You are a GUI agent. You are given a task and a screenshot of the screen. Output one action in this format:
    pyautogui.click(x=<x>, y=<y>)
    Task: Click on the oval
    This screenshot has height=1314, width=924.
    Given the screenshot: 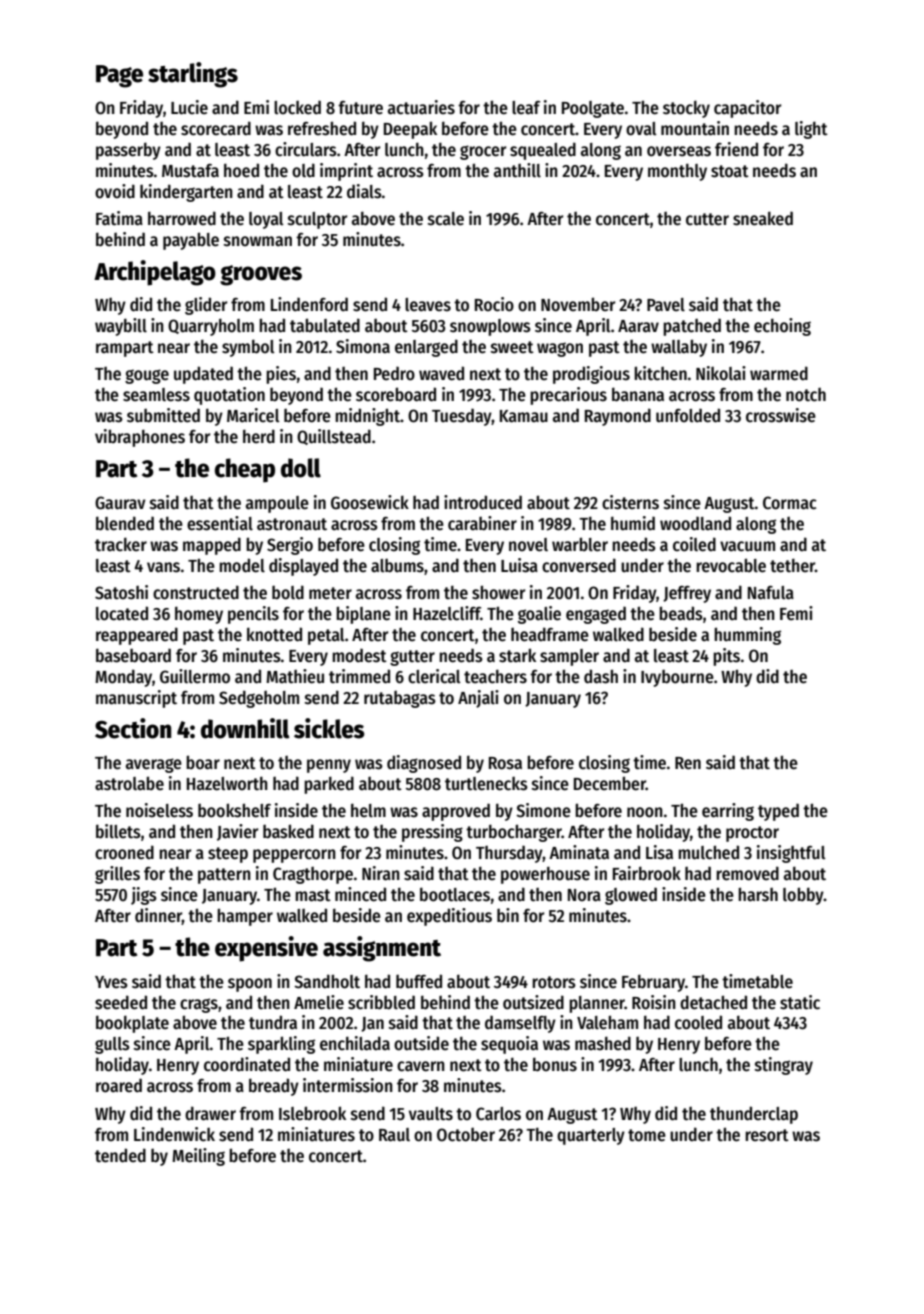 What is the action you would take?
    pyautogui.click(x=641, y=129)
